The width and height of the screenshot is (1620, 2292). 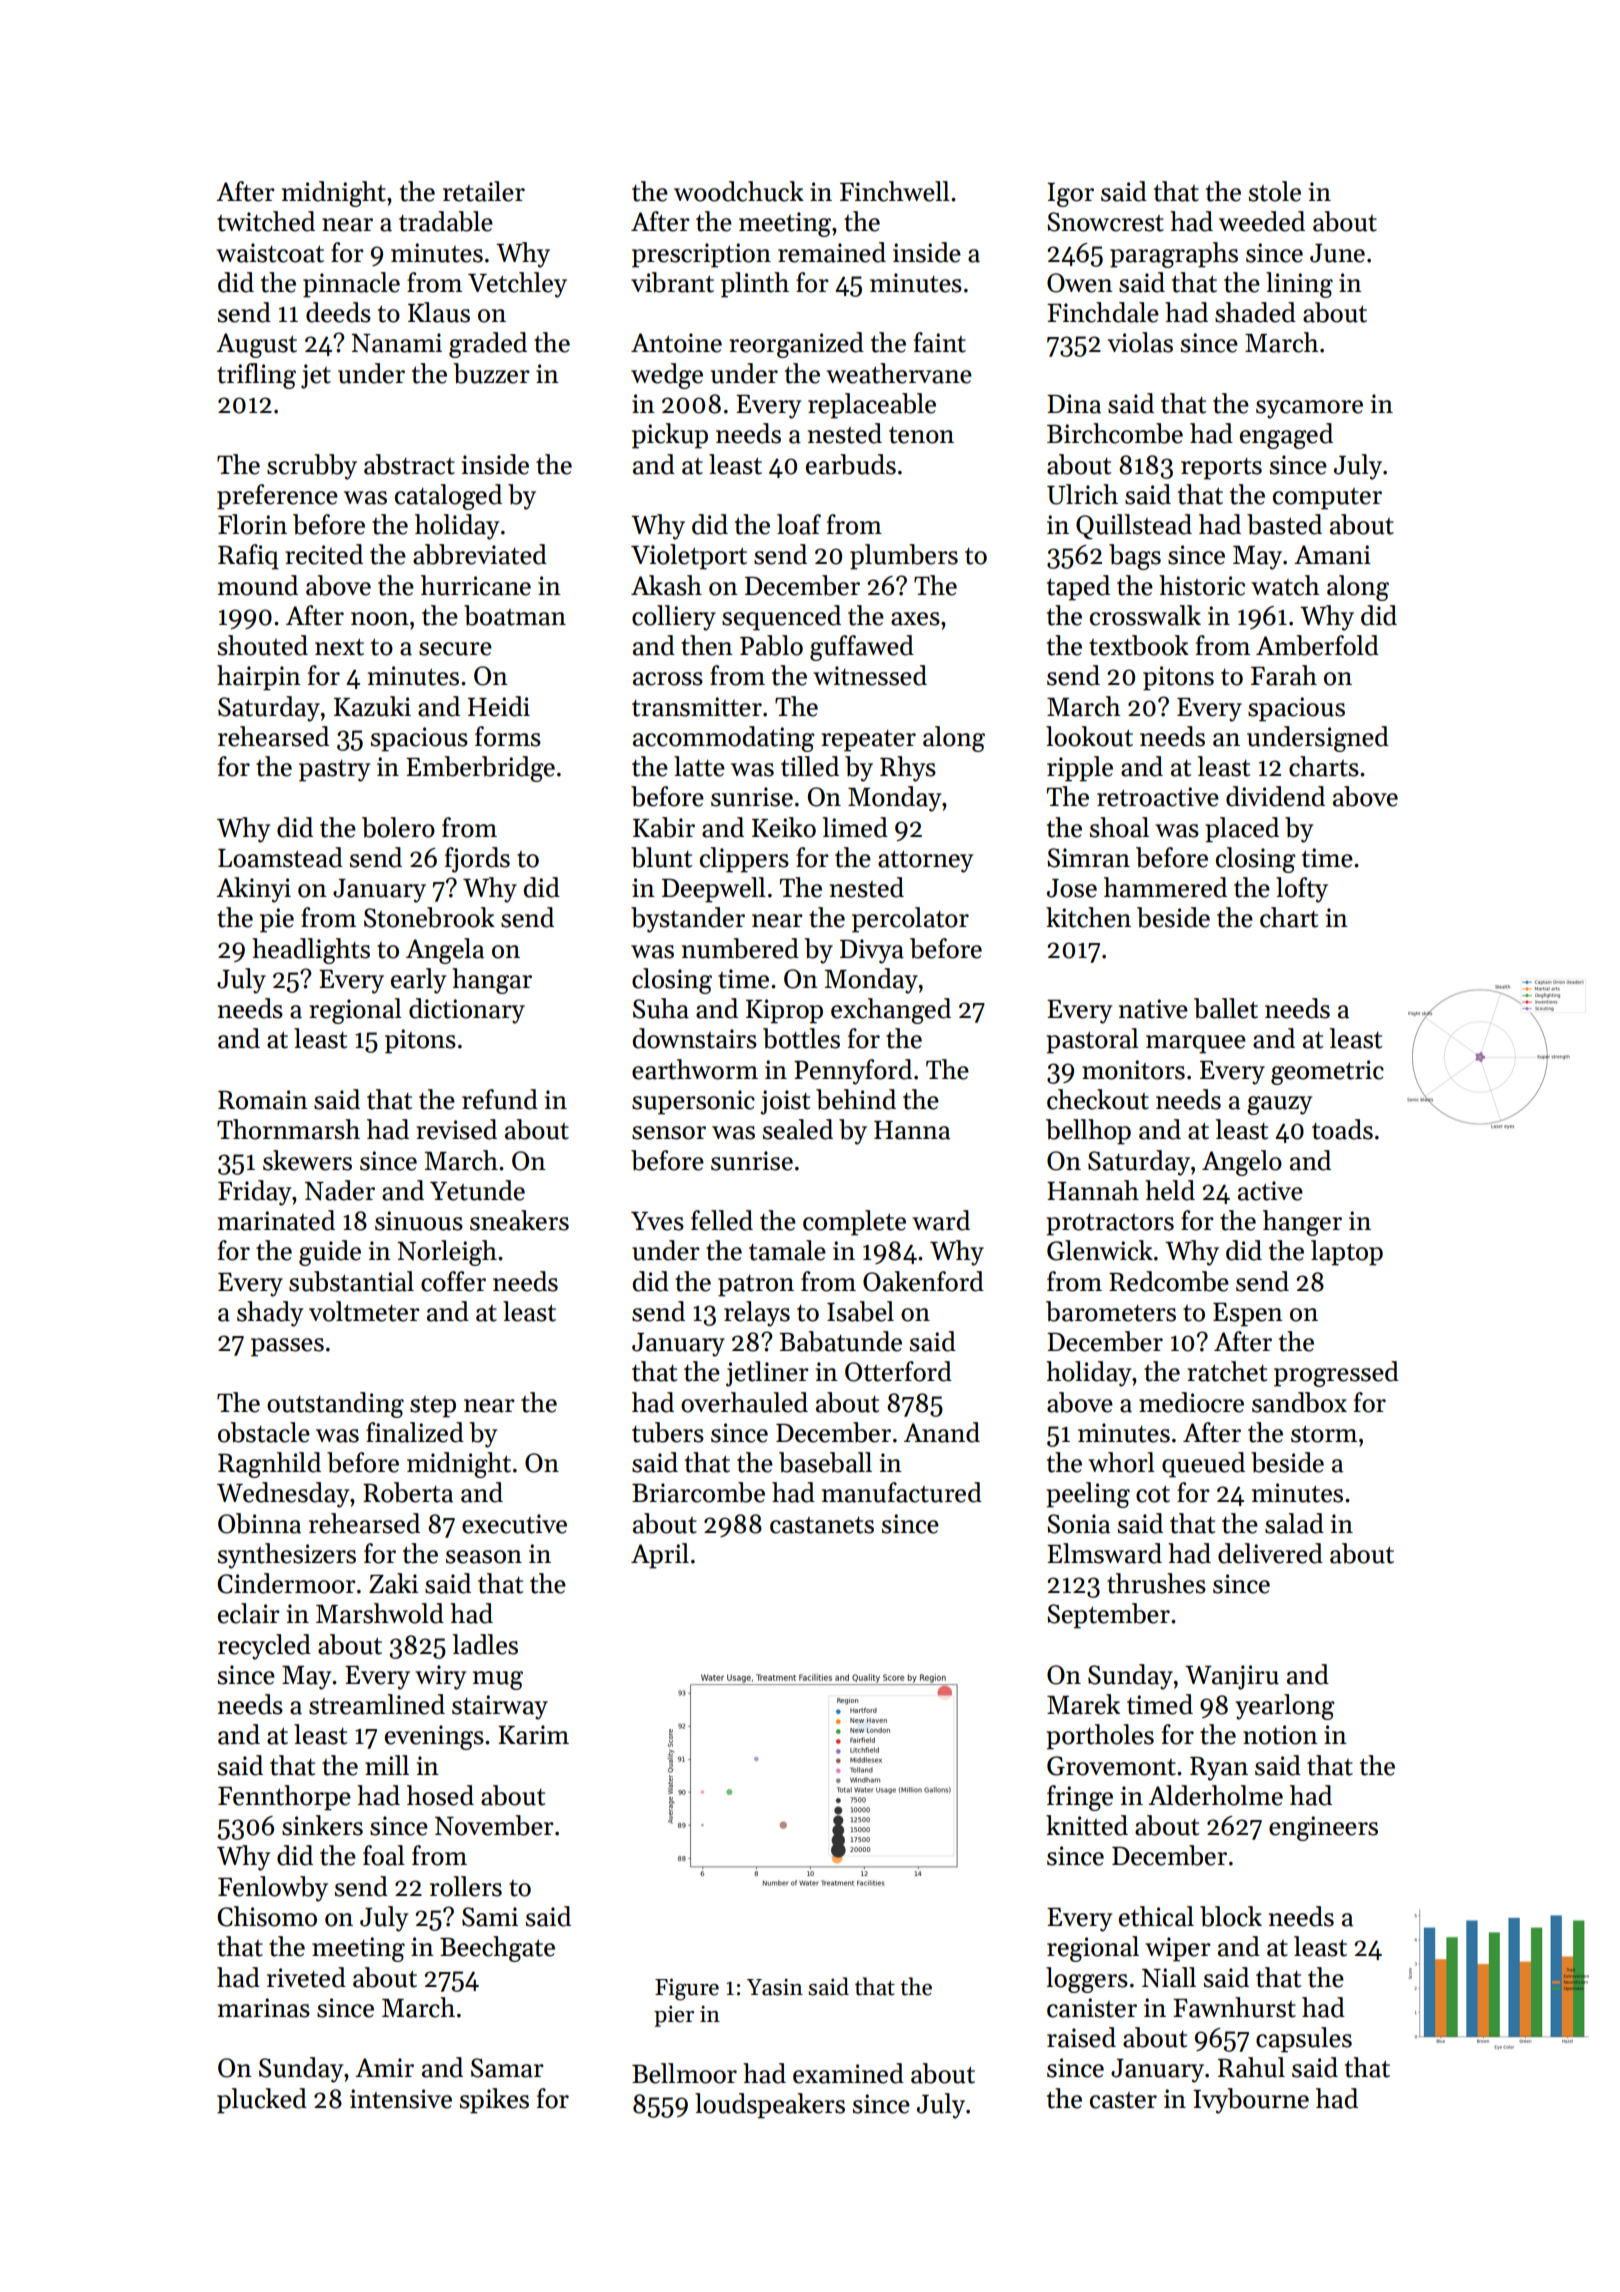 What do you see at coordinates (256, 376) in the screenshot?
I see `trifling` at bounding box center [256, 376].
